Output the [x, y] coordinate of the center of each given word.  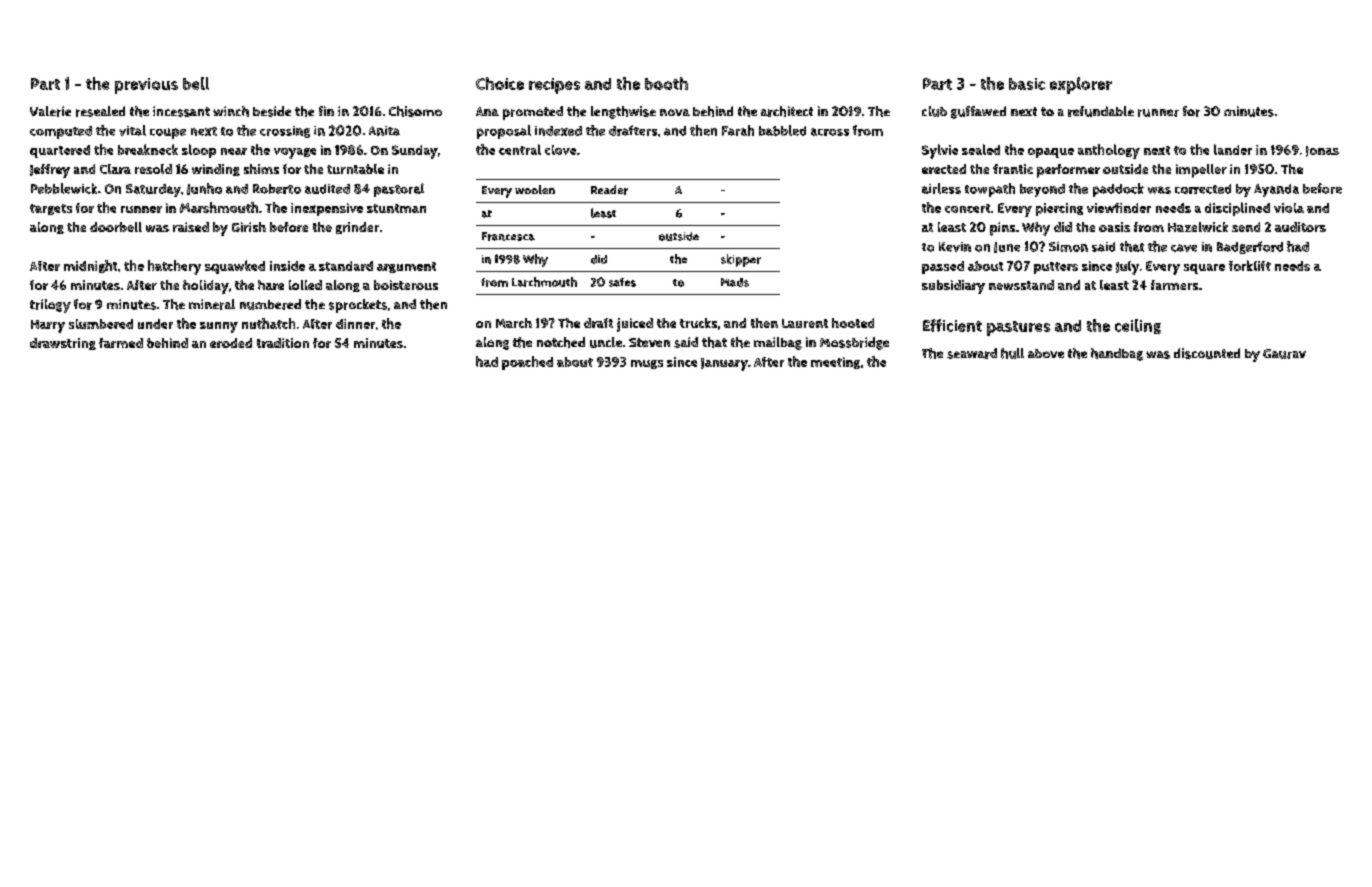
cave [1184, 248]
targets [51, 209]
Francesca [508, 236]
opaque [1051, 153]
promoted [533, 113]
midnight [90, 266]
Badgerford [1250, 247]
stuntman [396, 208]
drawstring [63, 344]
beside [272, 111]
